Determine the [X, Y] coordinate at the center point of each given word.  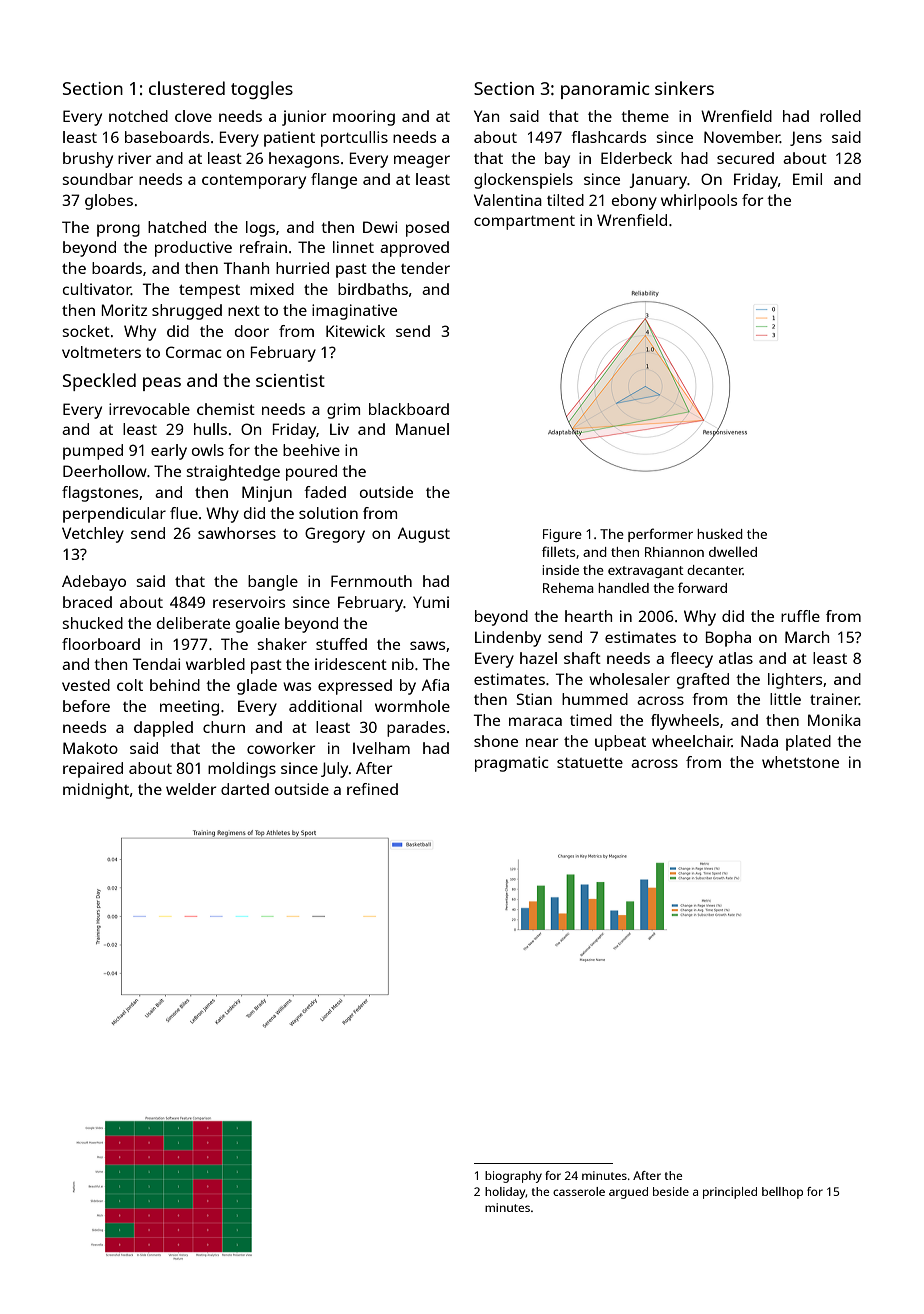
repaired [93, 770]
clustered [187, 88]
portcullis [354, 139]
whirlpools [699, 202]
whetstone [800, 762]
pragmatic [512, 764]
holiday [505, 1193]
